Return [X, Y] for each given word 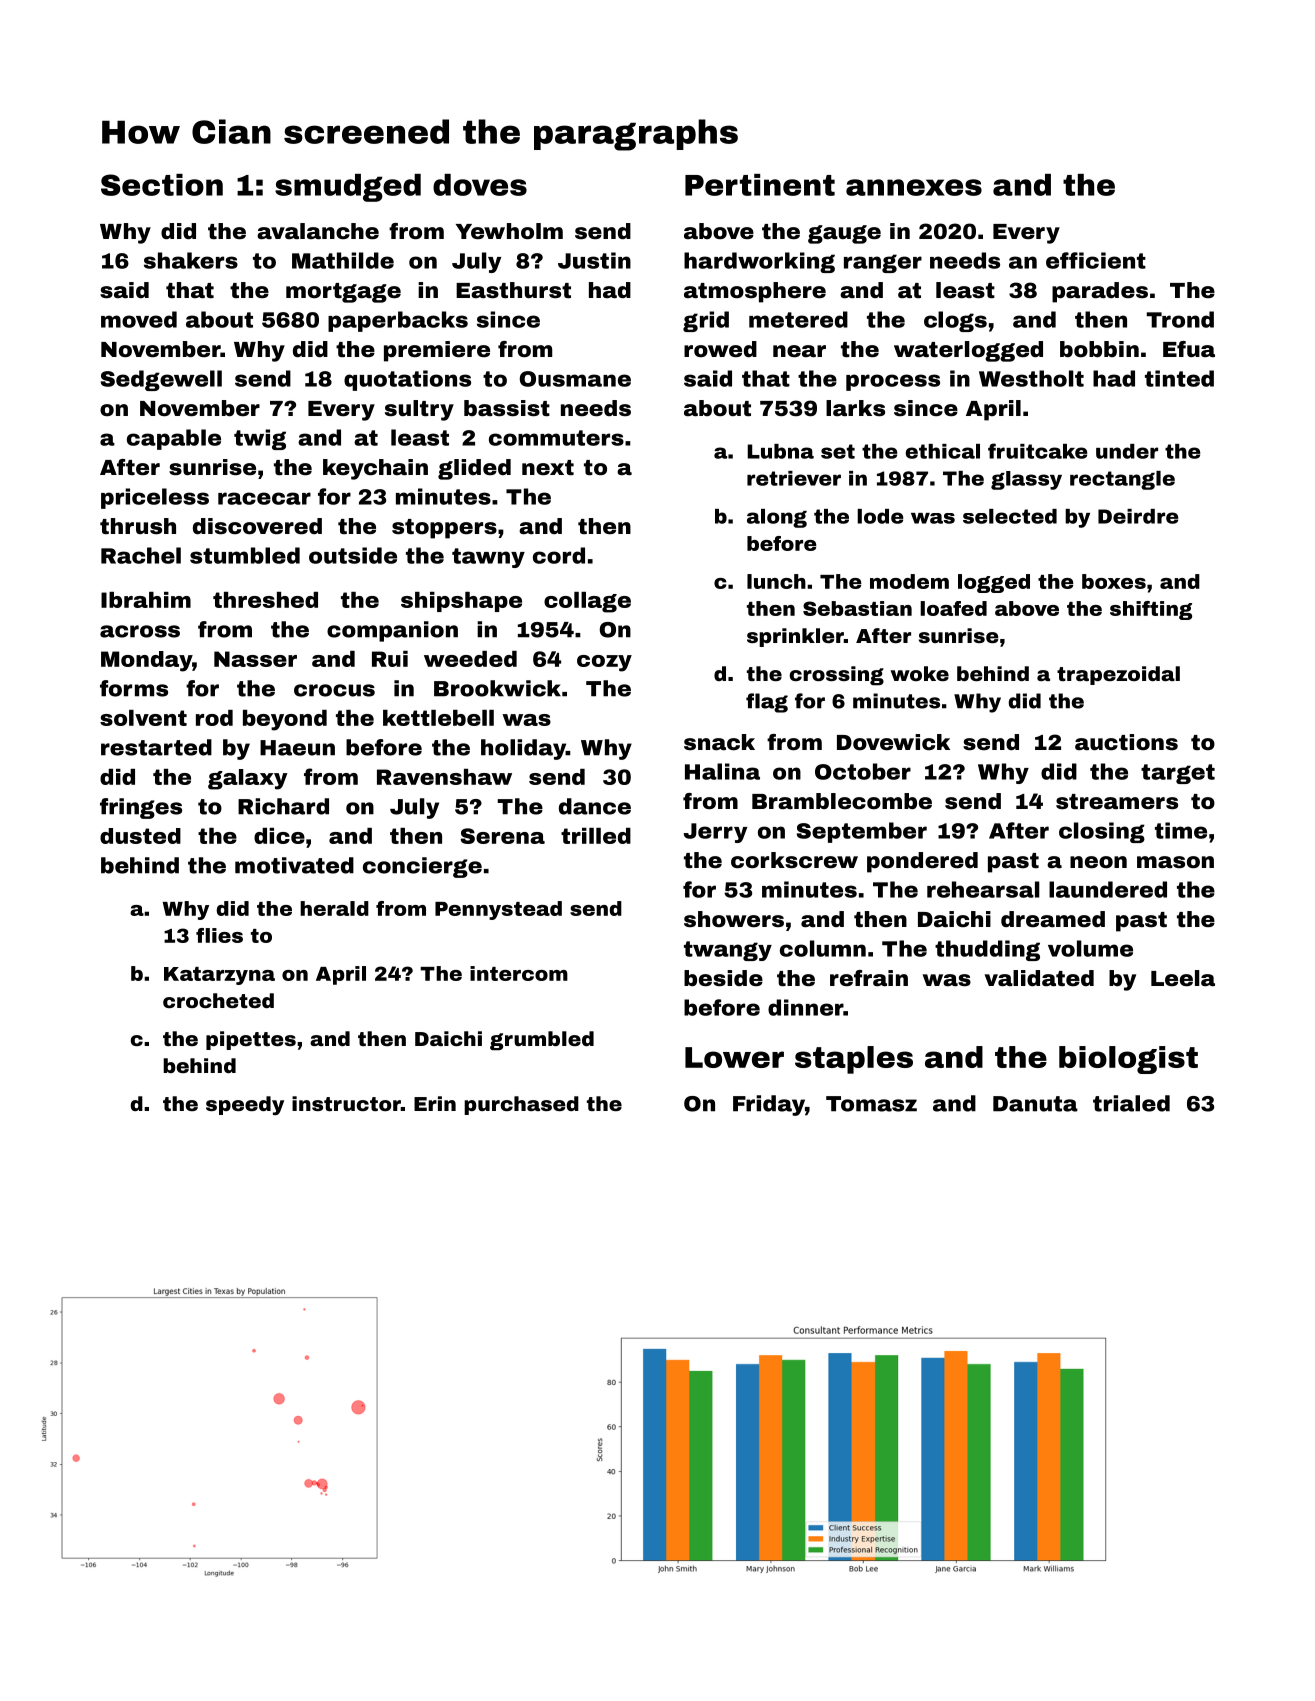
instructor [346, 1103]
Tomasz [871, 1104]
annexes [914, 187]
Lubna [780, 451]
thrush [138, 526]
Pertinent [760, 185]
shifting [1151, 610]
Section [162, 185]
